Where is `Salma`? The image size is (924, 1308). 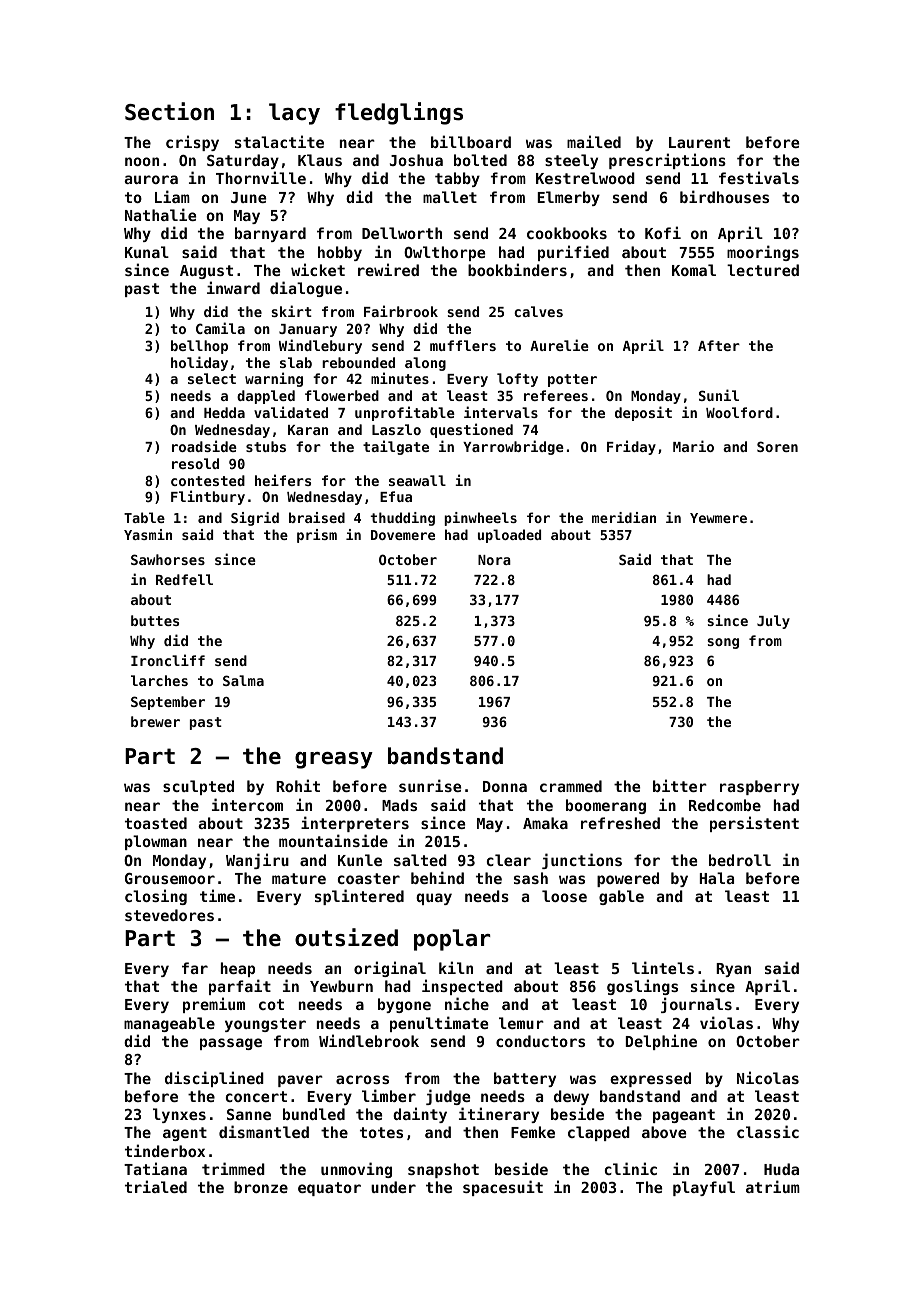
Salma is located at coordinates (243, 680).
